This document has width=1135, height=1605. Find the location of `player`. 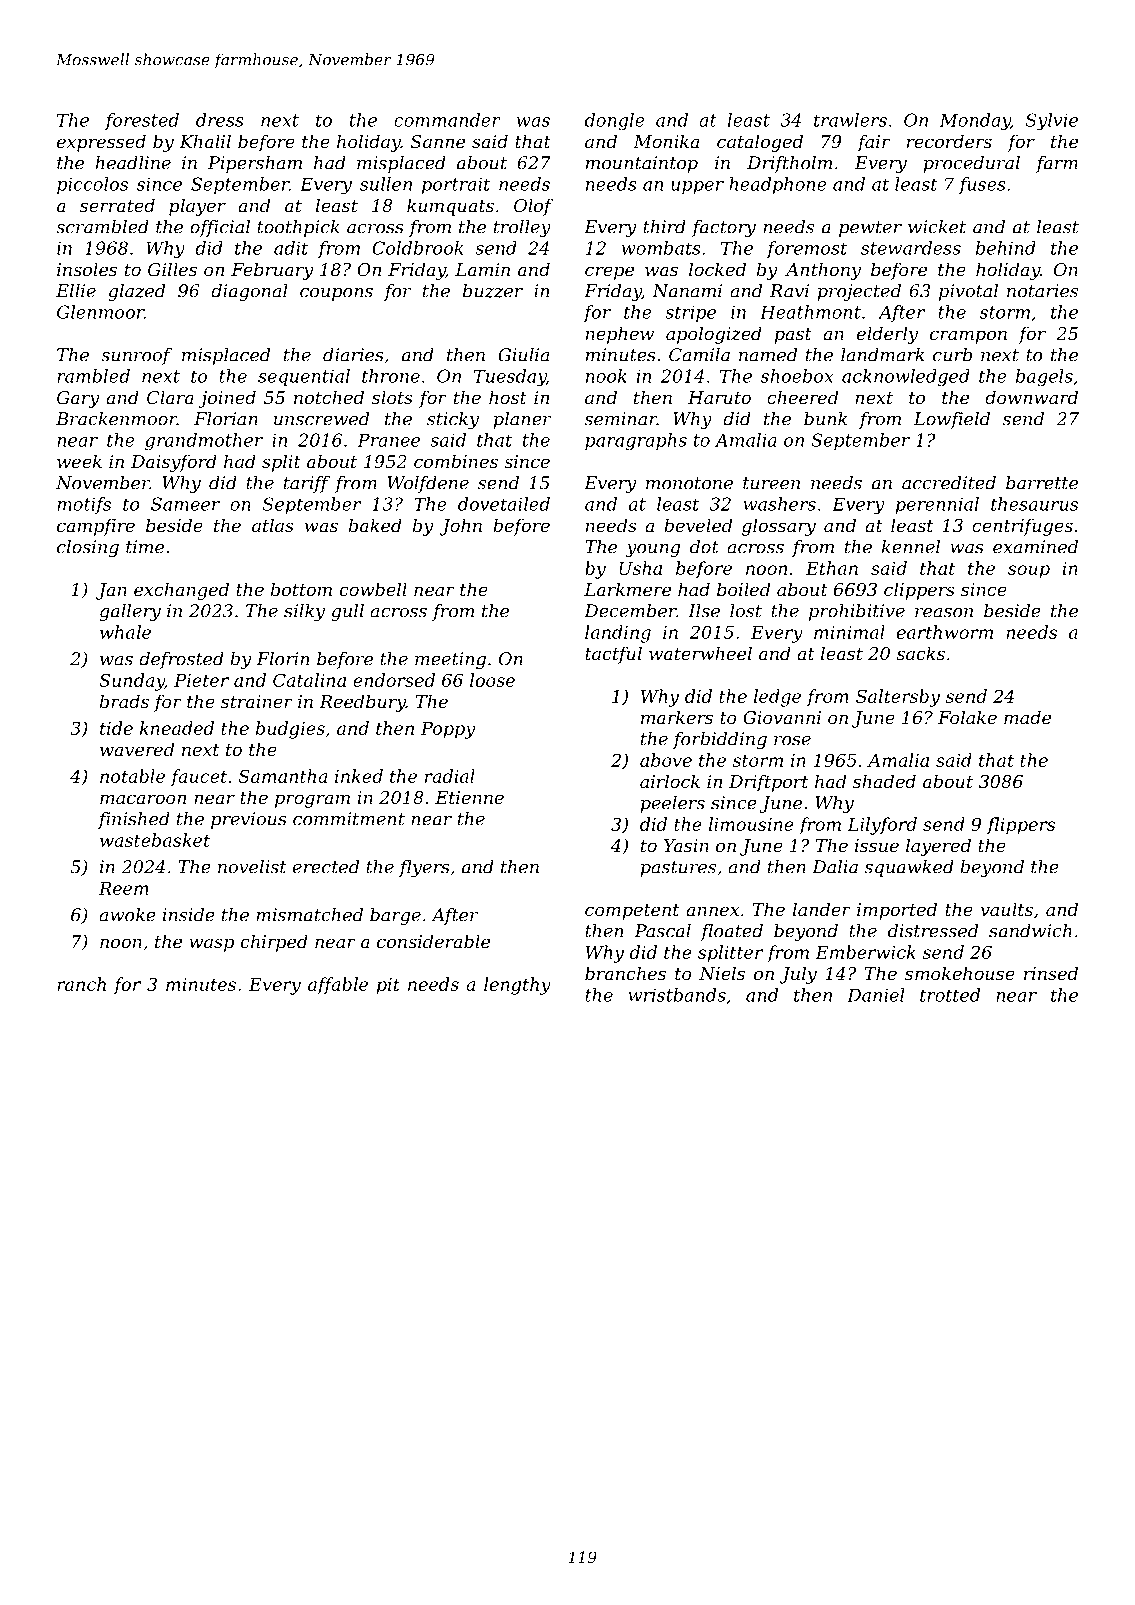

player is located at coordinates (197, 207).
